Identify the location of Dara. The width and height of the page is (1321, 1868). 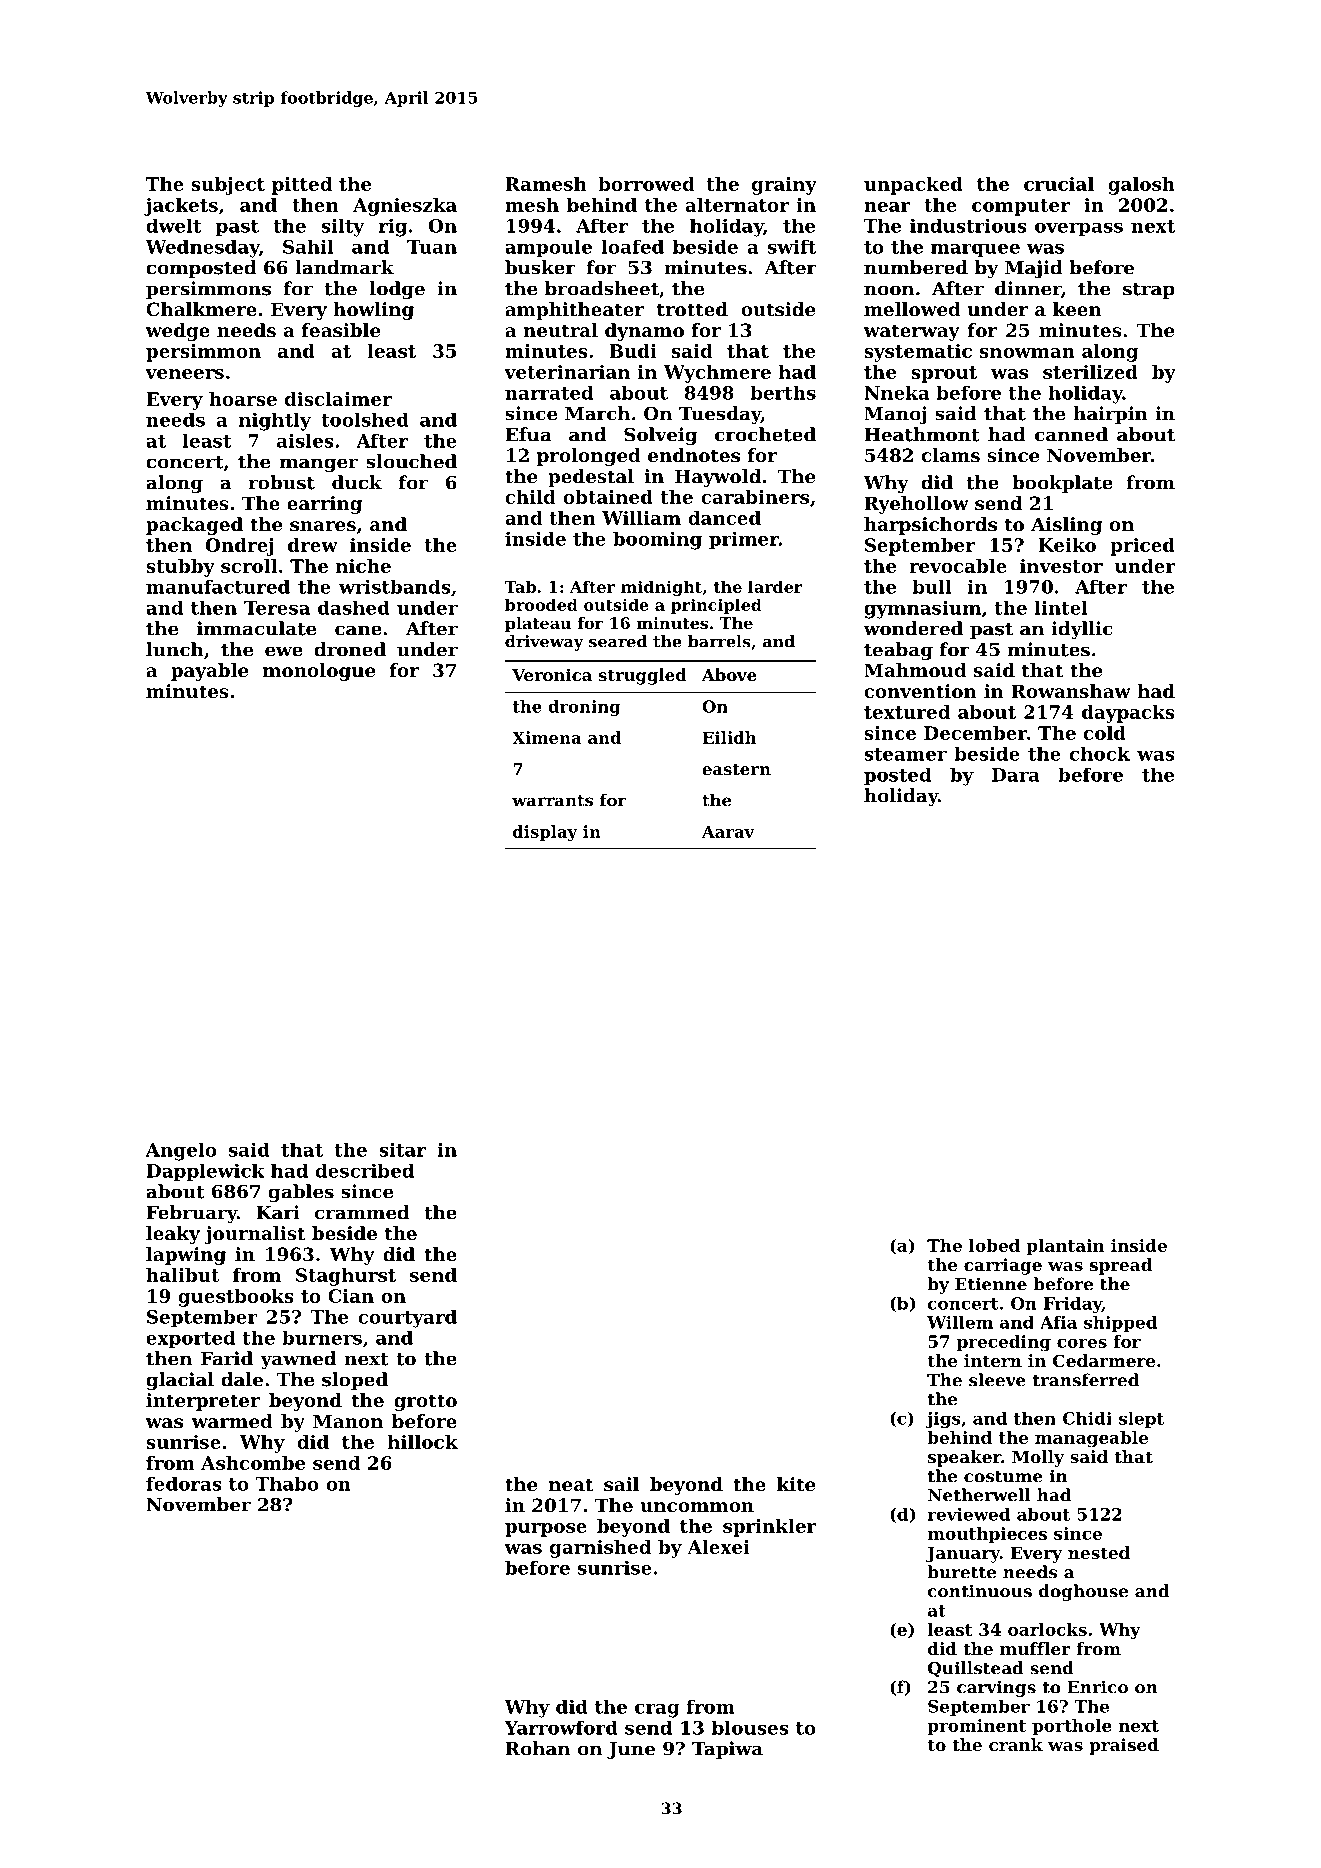
(1016, 775).
